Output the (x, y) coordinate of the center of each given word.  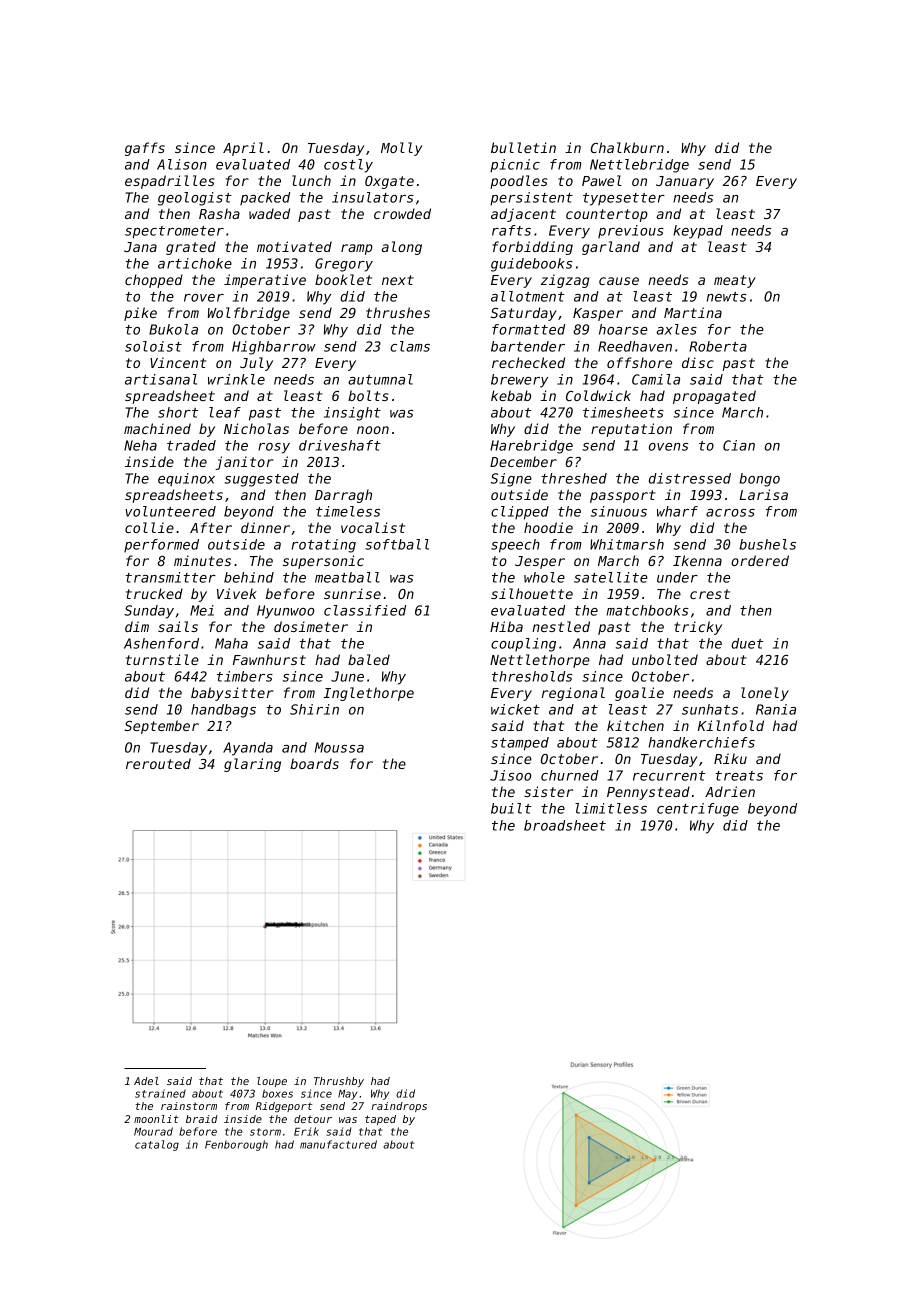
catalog (157, 1145)
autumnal (380, 379)
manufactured (338, 1144)
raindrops (399, 1107)
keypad (698, 232)
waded (269, 213)
